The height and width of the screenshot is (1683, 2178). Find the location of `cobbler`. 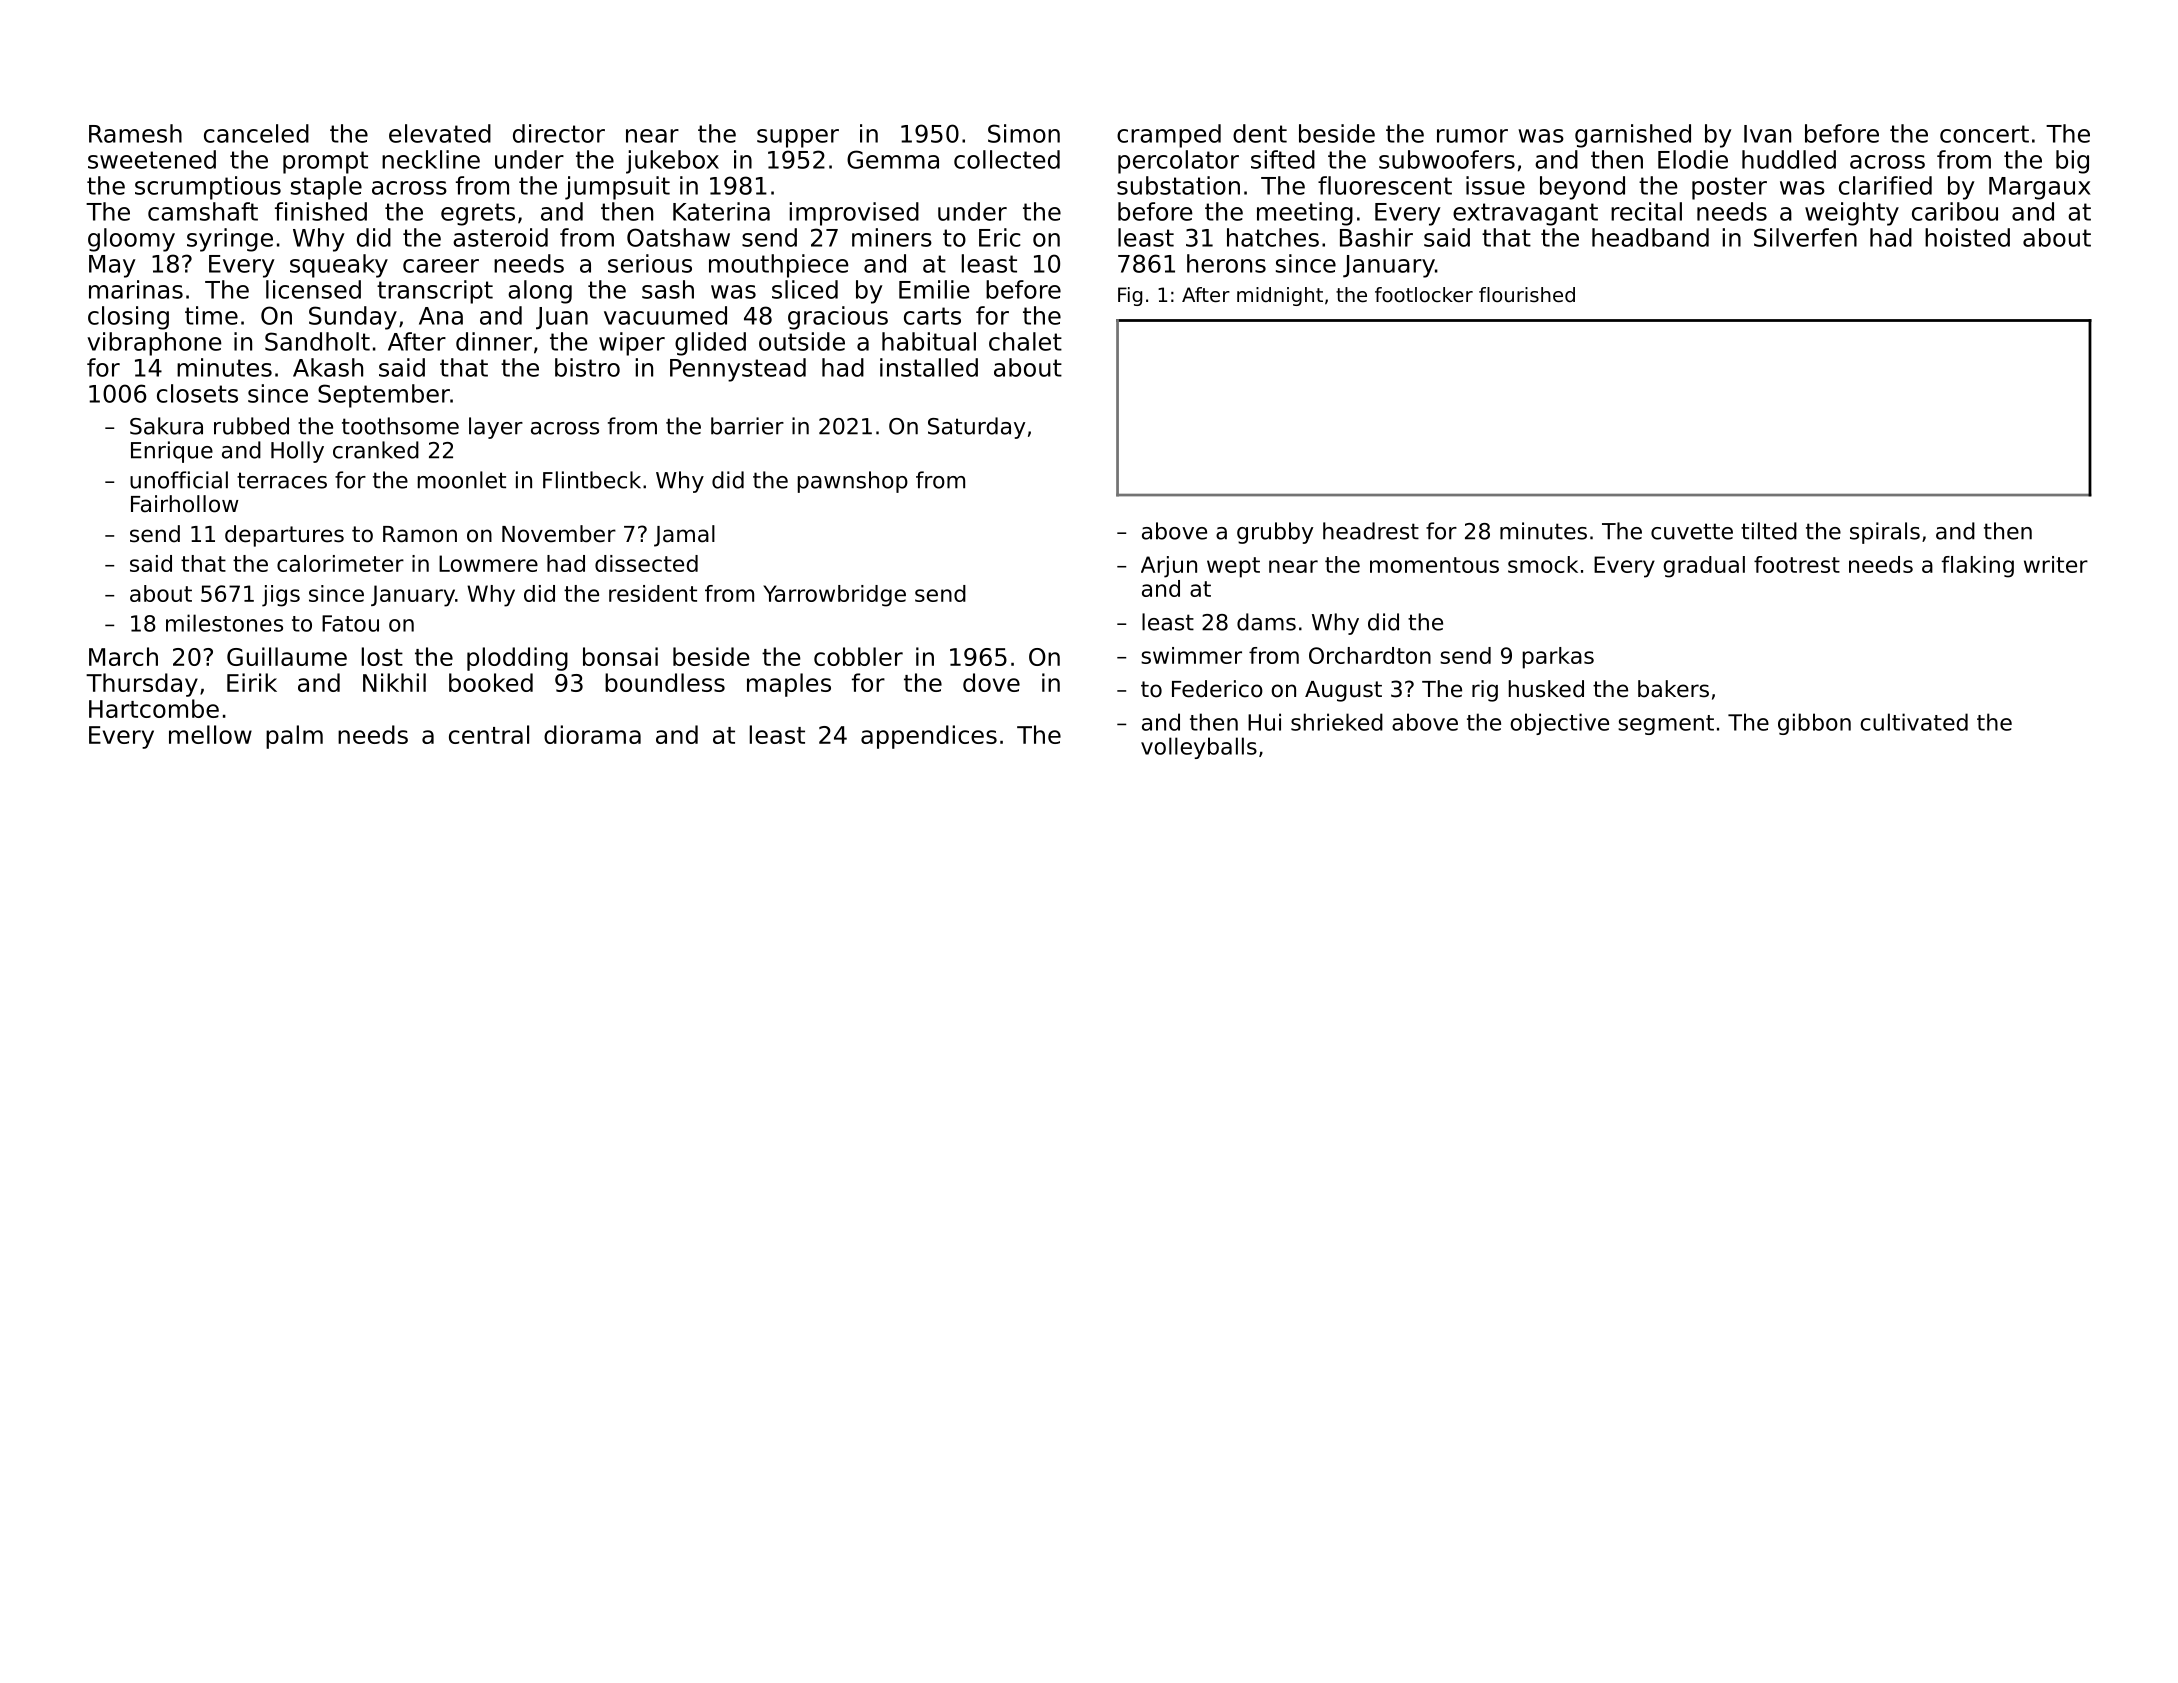

cobbler is located at coordinates (858, 656).
